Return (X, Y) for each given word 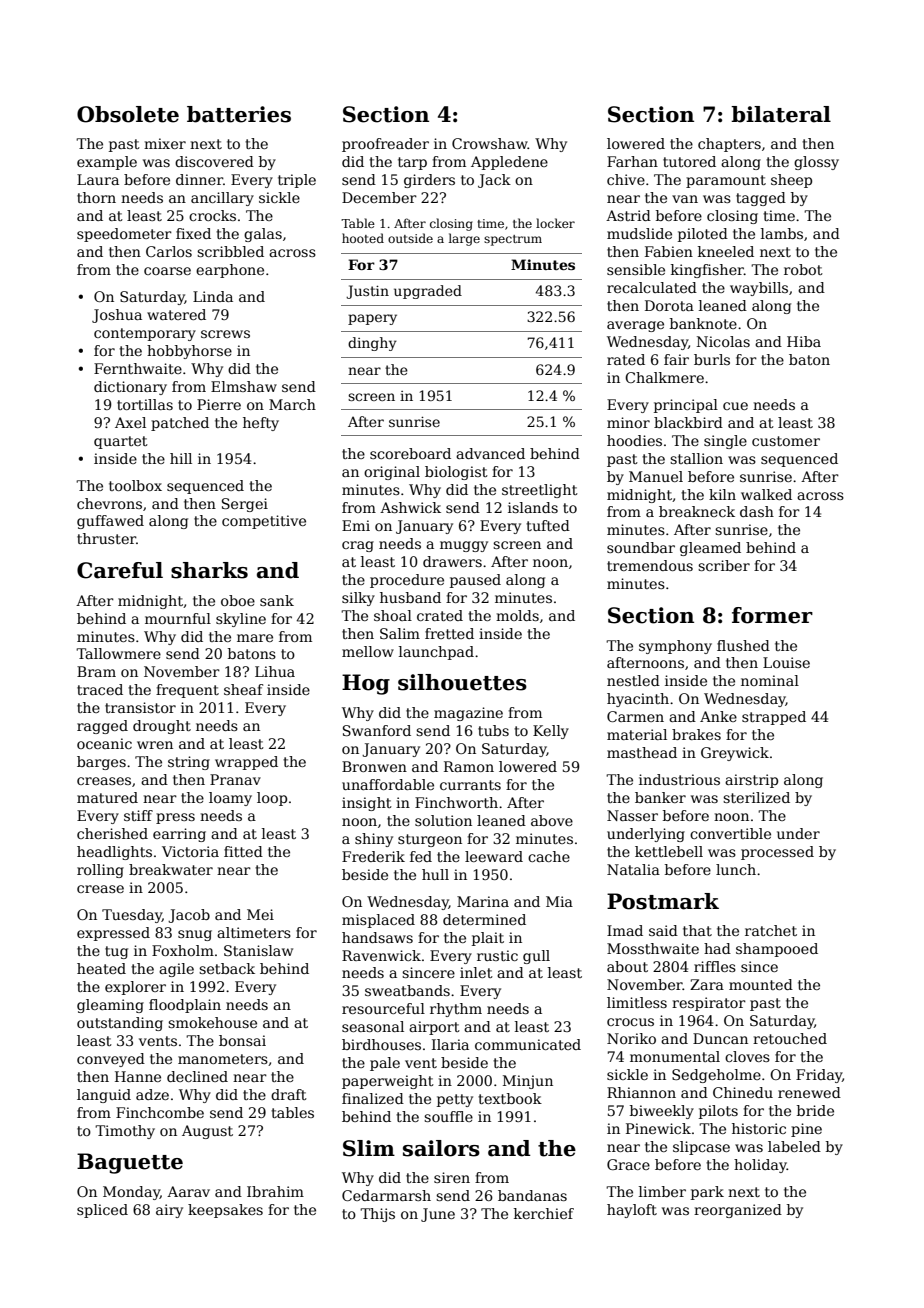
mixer (165, 143)
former (772, 615)
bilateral (781, 114)
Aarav (188, 1191)
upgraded (428, 292)
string (189, 763)
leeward (494, 856)
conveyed (111, 1060)
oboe (238, 600)
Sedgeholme (716, 1076)
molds (517, 615)
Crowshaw (490, 143)
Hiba (804, 341)
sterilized (756, 797)
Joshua (117, 316)
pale (385, 1064)
